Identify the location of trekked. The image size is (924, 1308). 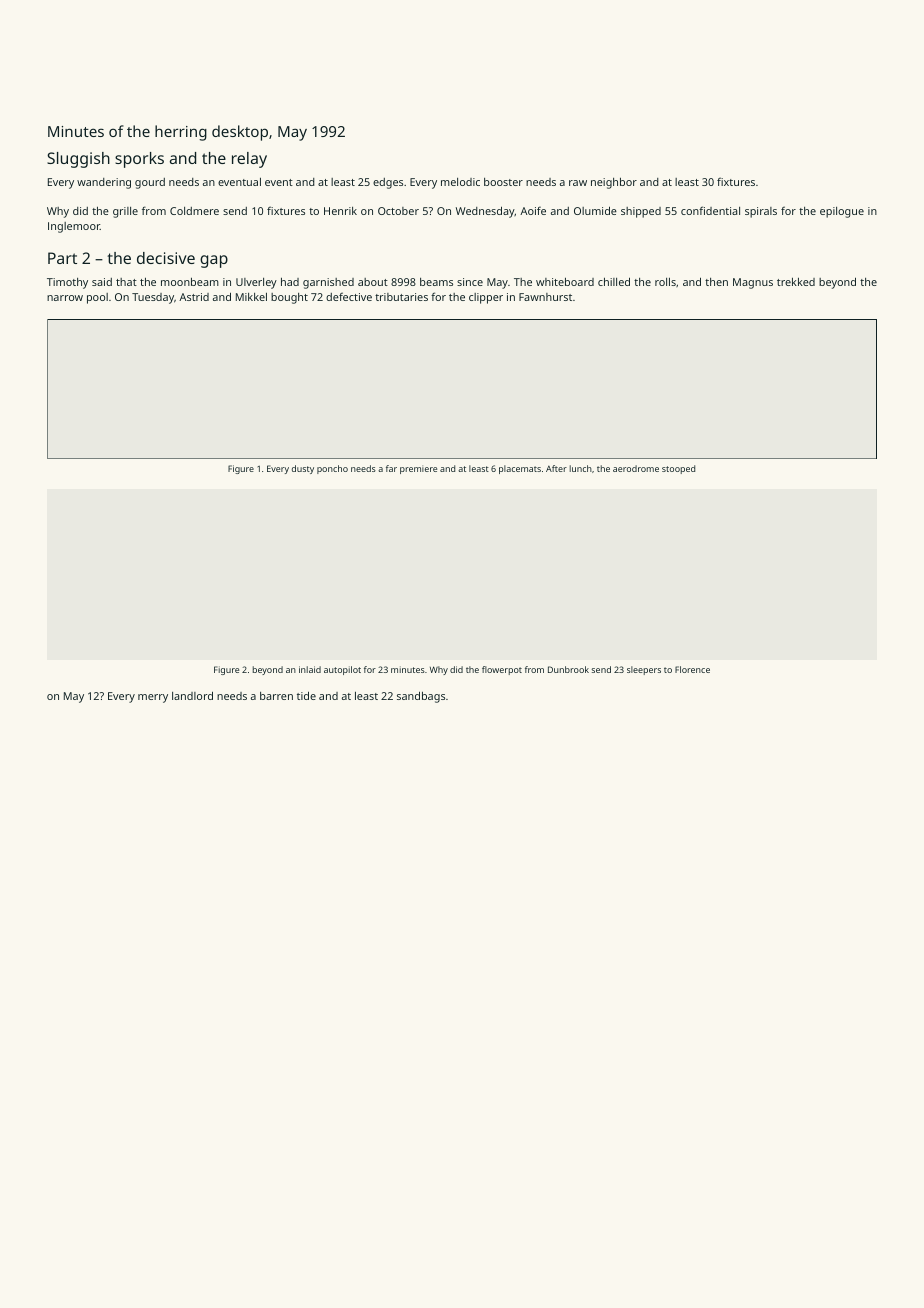
(796, 282).
